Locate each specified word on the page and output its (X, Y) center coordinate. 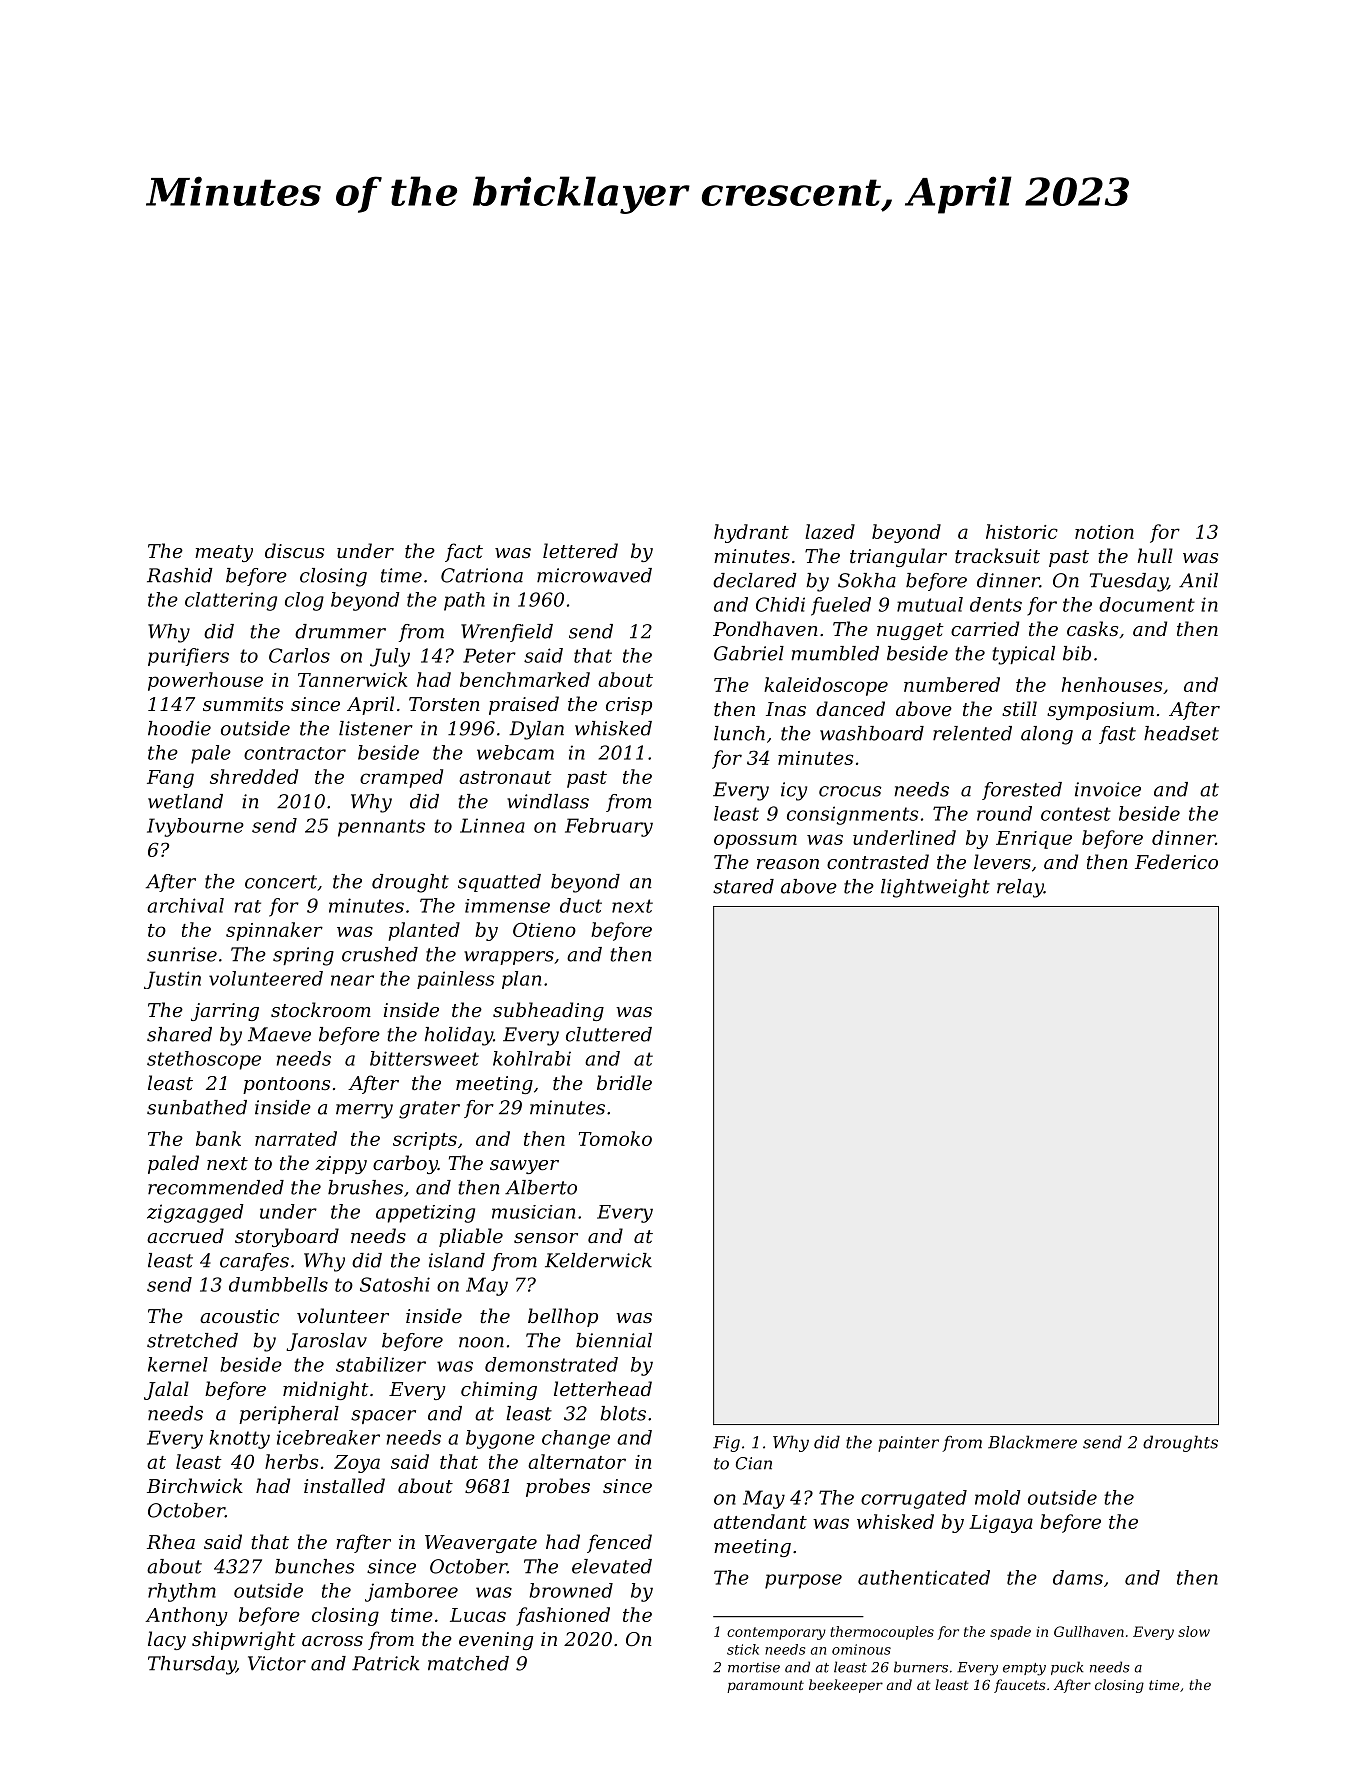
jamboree (411, 1592)
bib (1077, 653)
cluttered (609, 1034)
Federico (1176, 861)
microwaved (594, 575)
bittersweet (424, 1058)
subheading (548, 1011)
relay (1020, 888)
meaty (224, 553)
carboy (405, 1164)
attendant (760, 1521)
